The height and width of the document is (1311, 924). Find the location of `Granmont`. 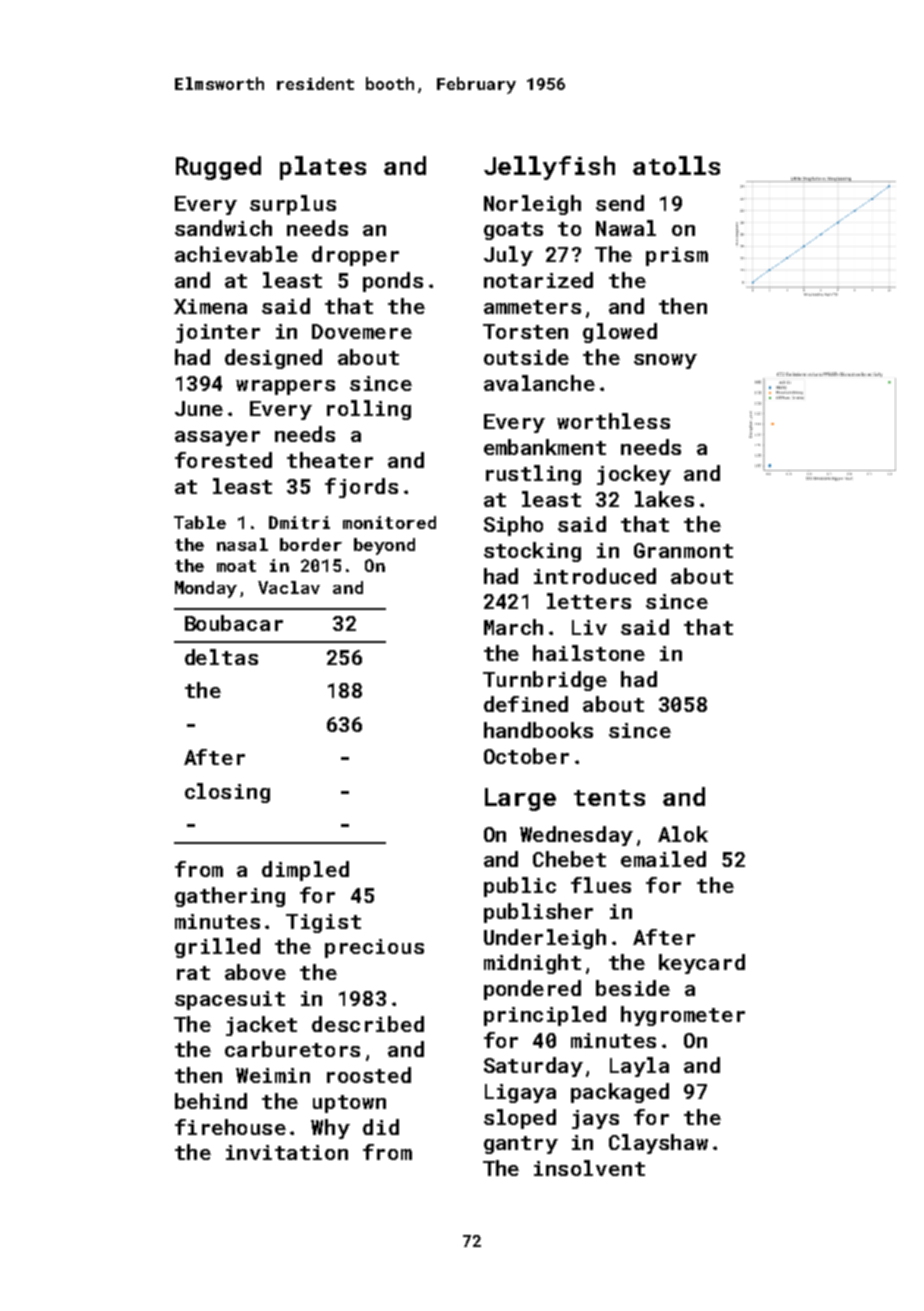

Granmont is located at coordinates (683, 550).
